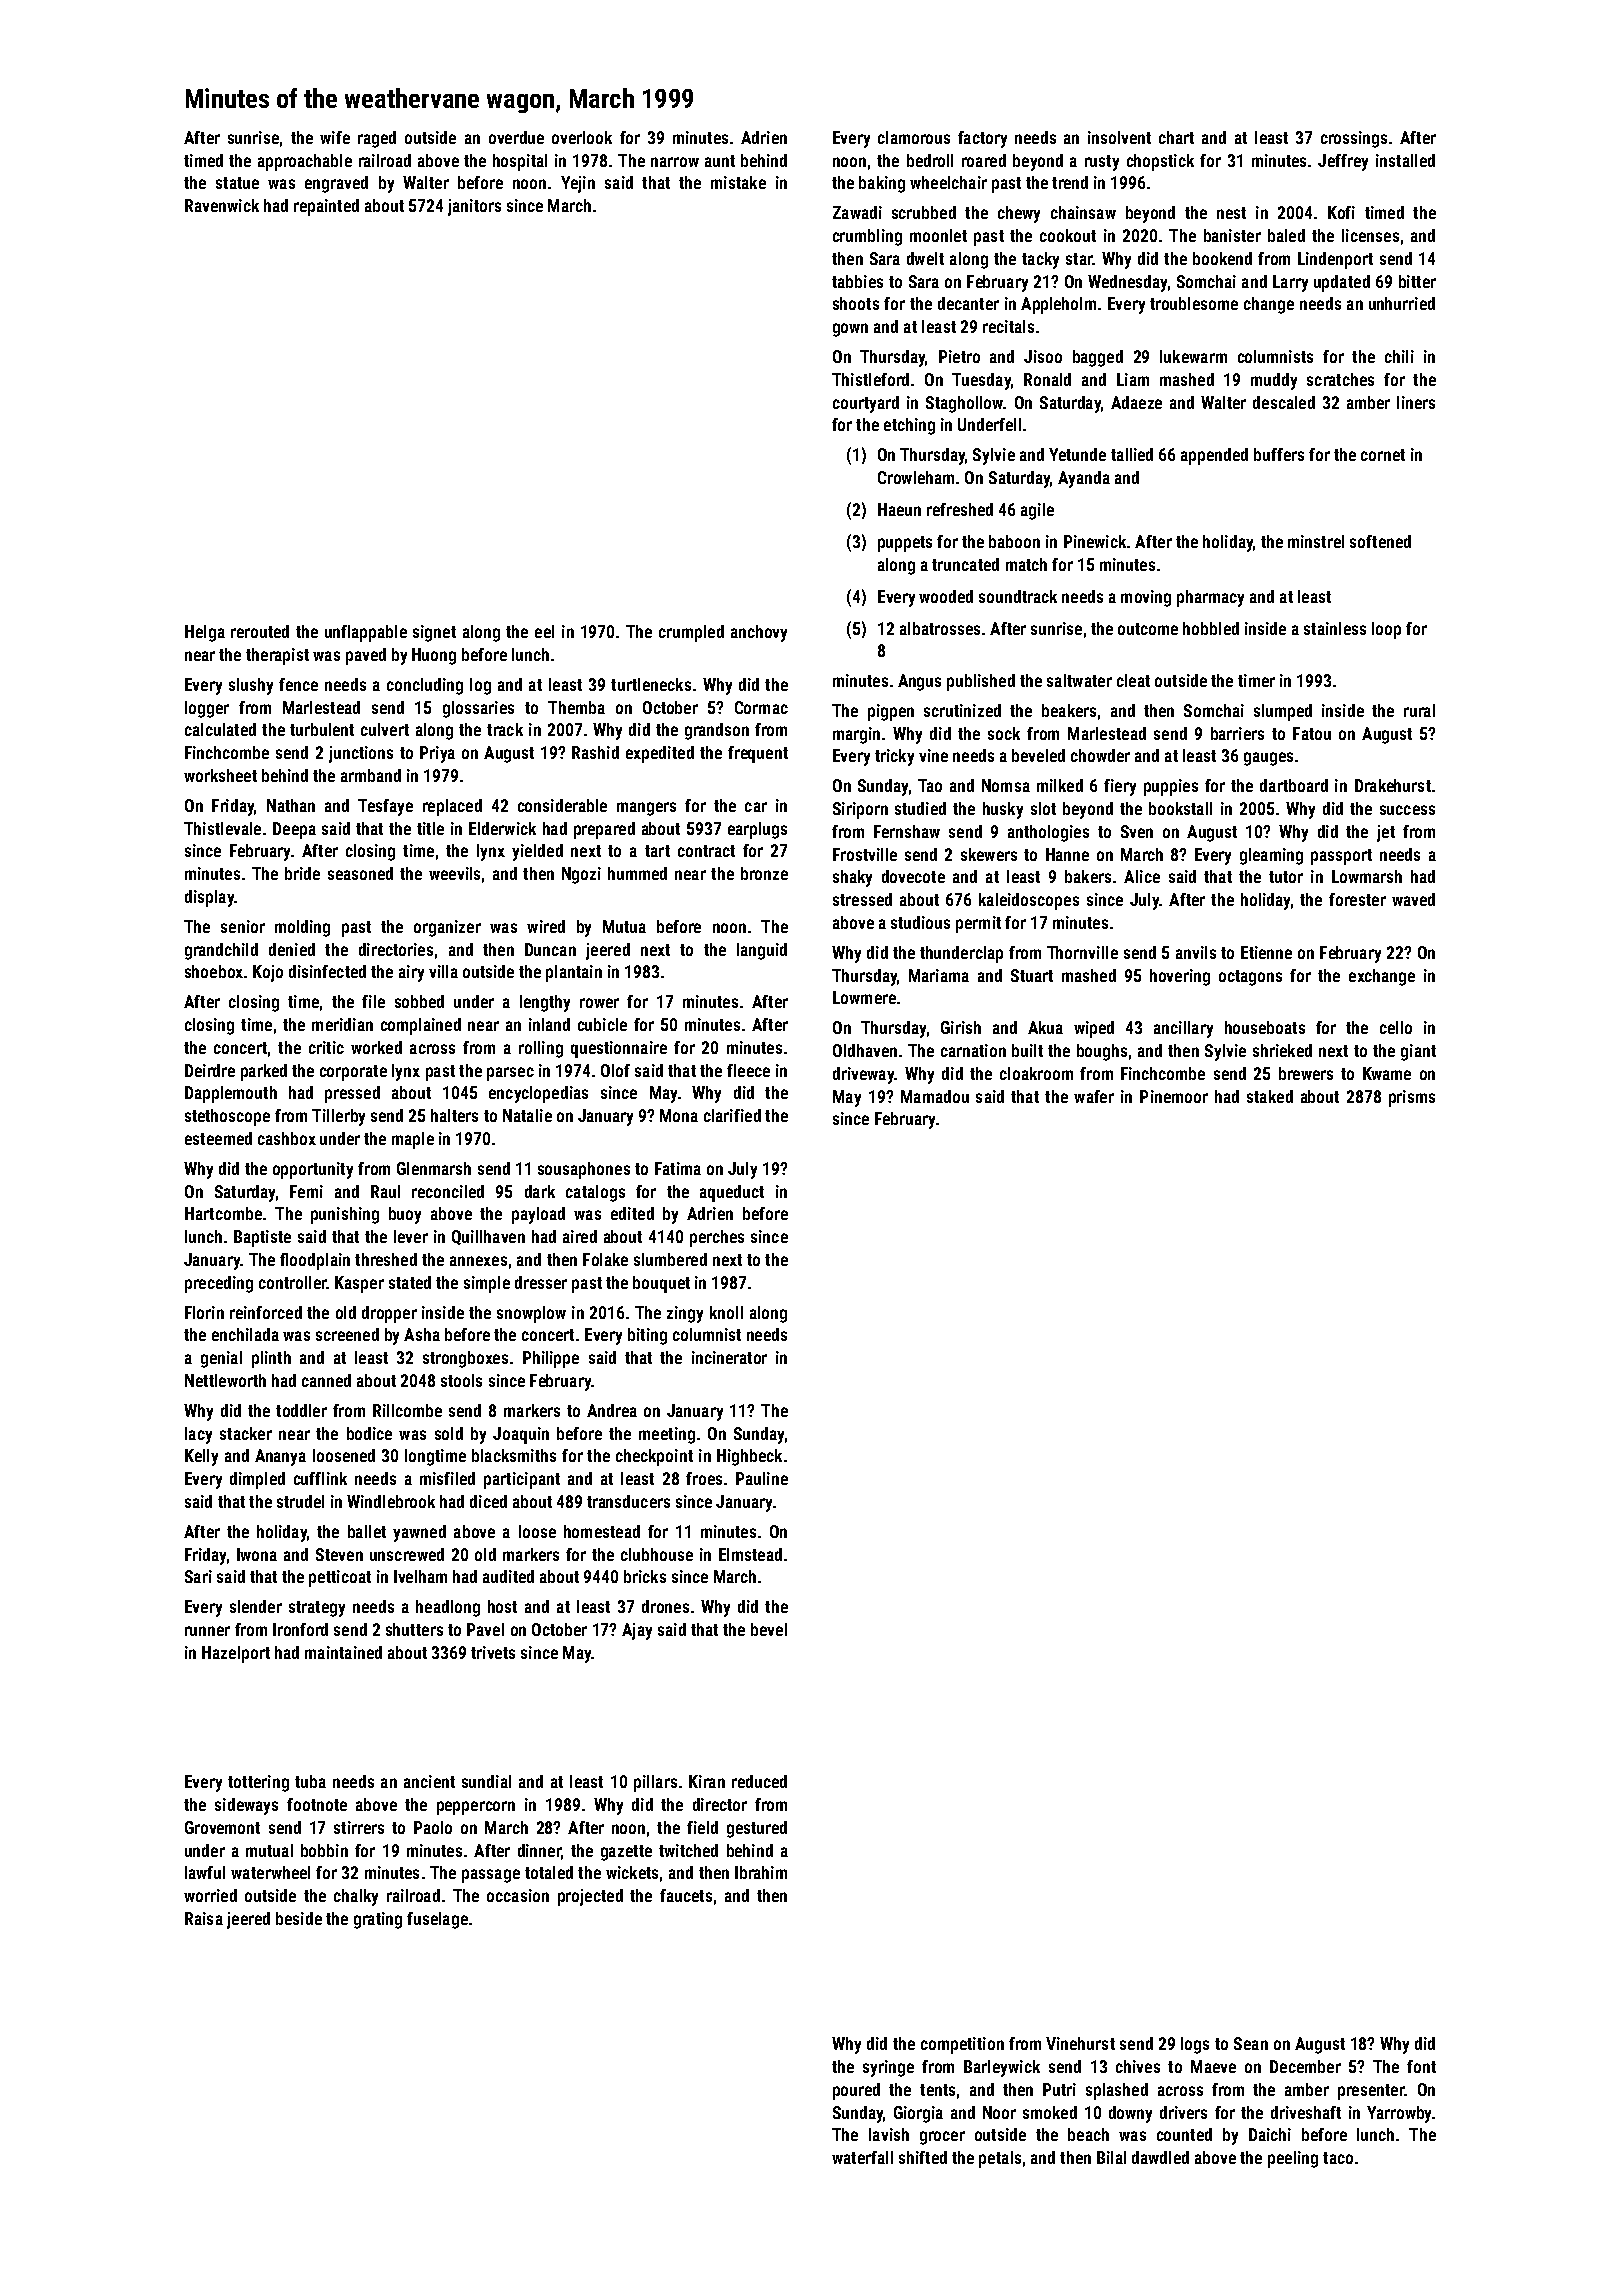  I want to click on prisms, so click(1412, 1098).
